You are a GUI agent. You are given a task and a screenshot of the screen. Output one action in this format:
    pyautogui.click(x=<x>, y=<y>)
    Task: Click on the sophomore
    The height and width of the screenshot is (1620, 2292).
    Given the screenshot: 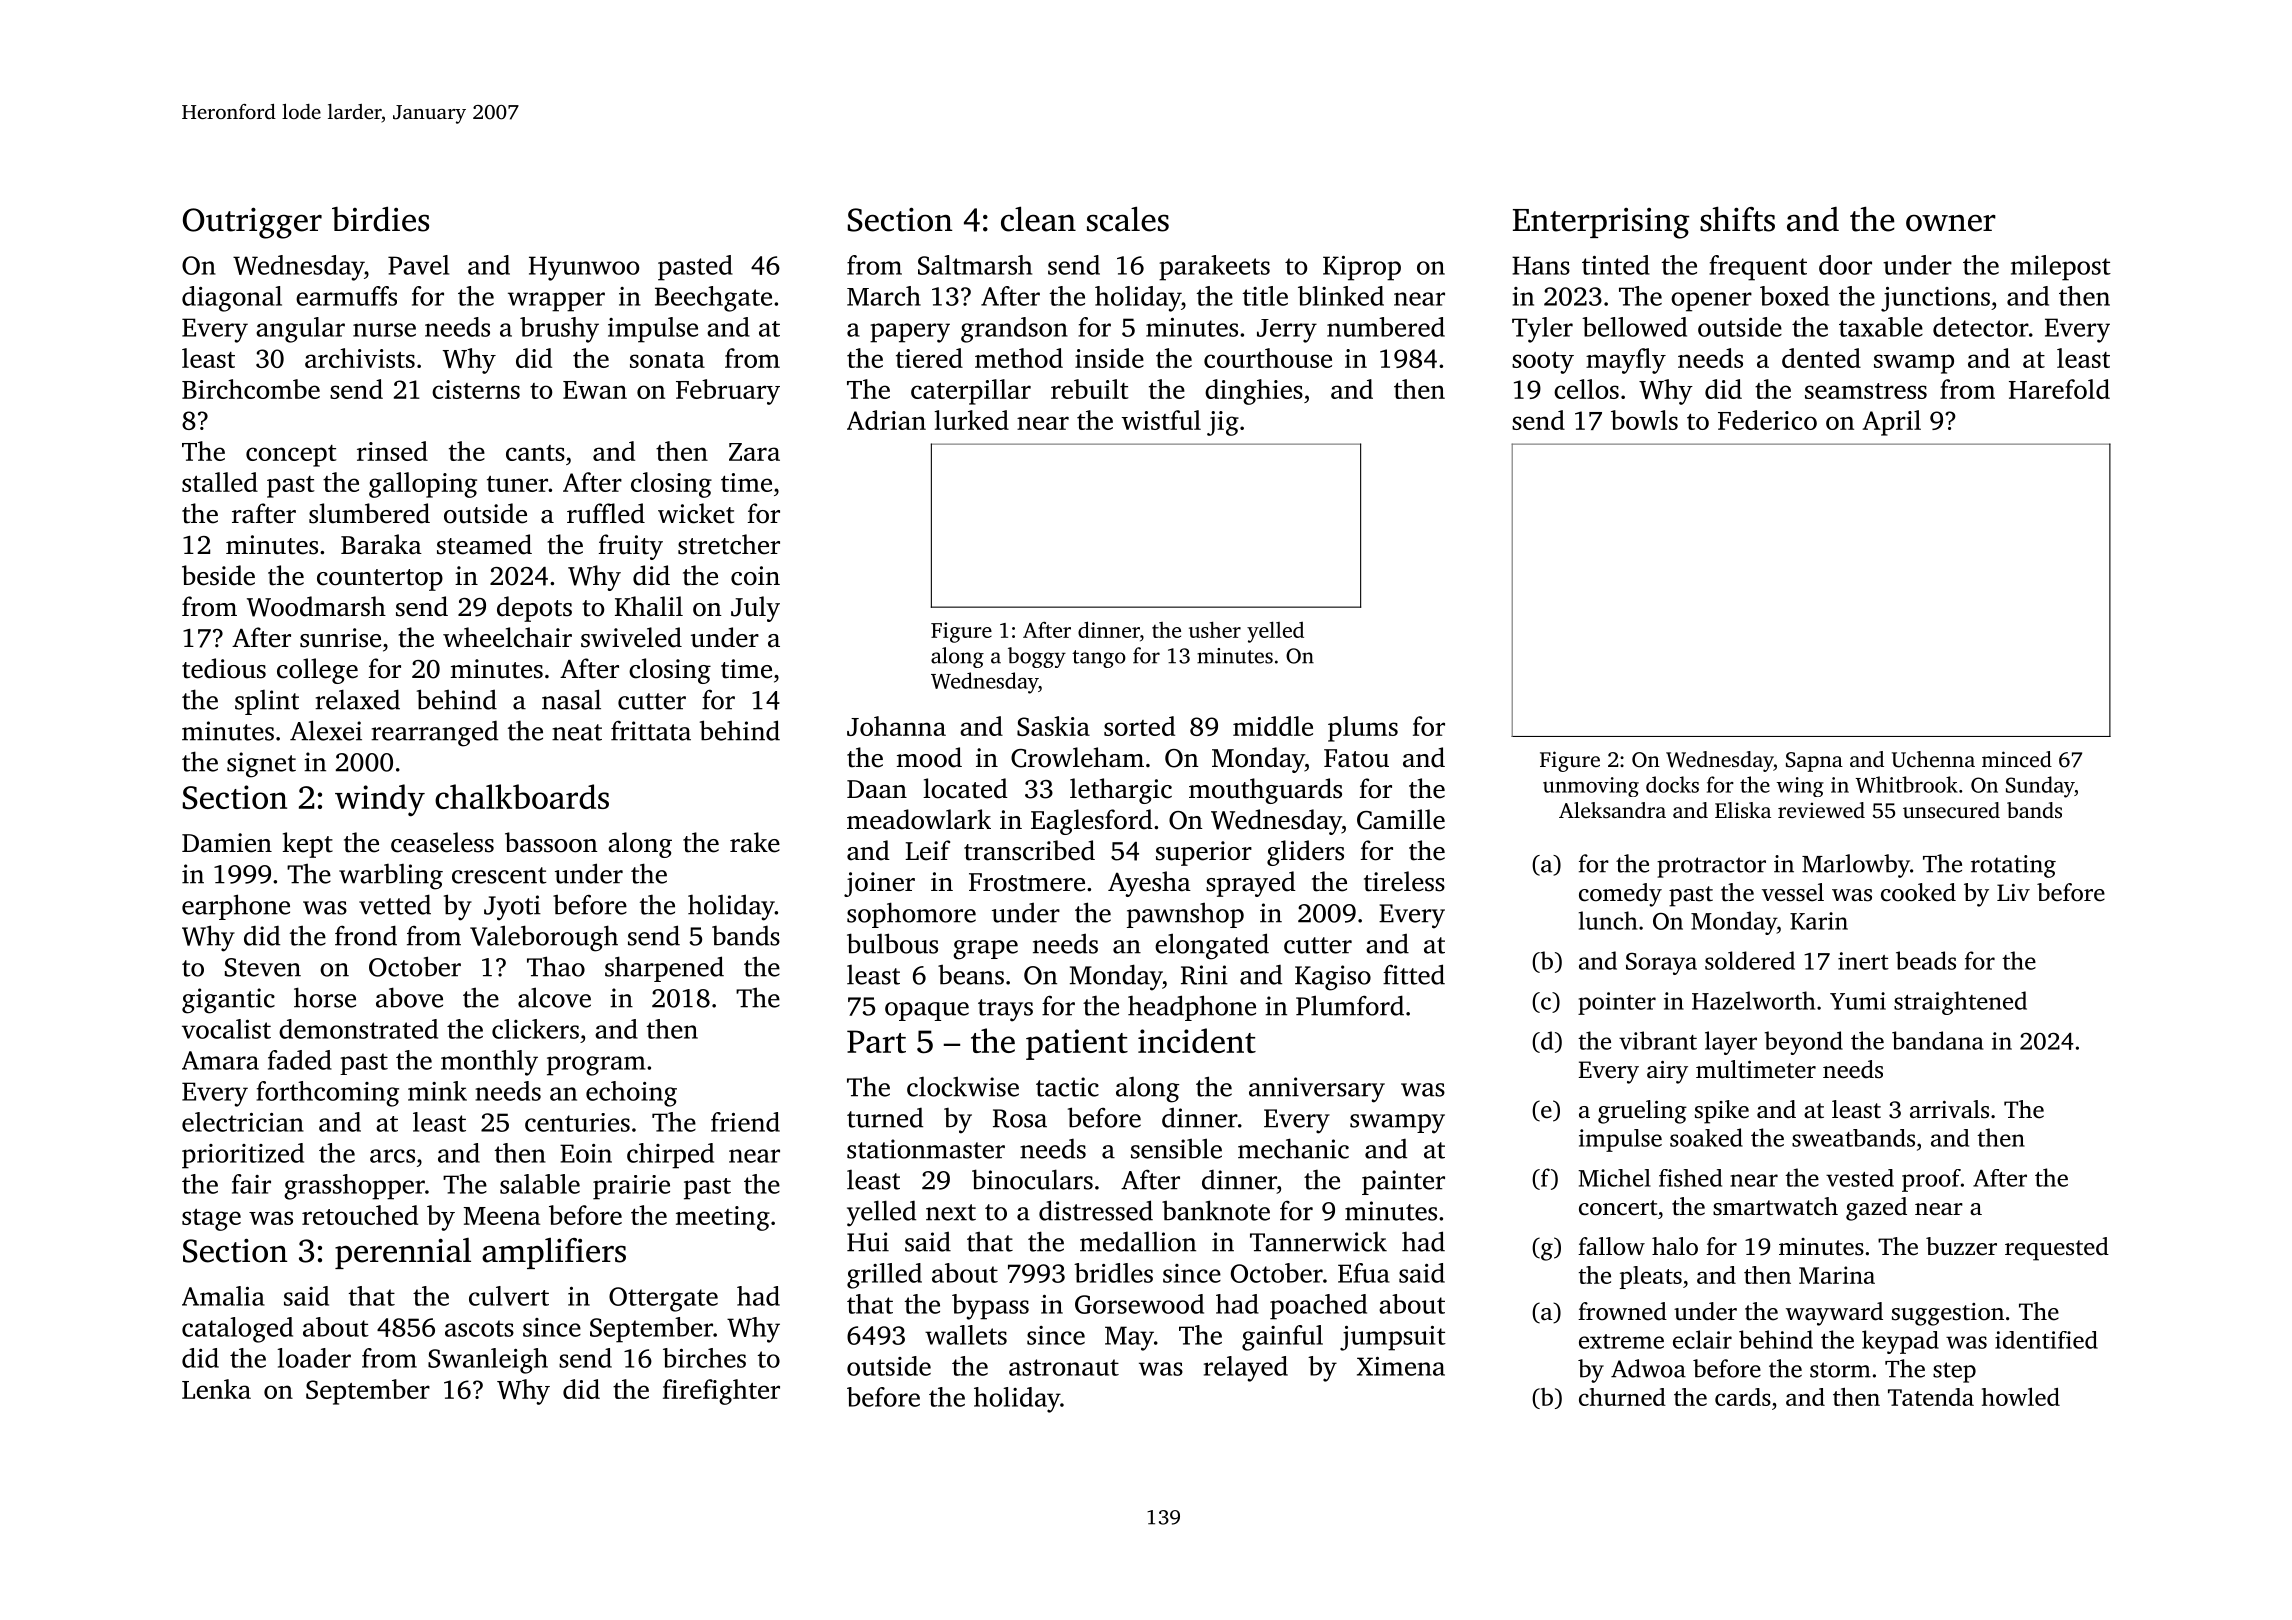 What is the action you would take?
    pyautogui.click(x=911, y=915)
